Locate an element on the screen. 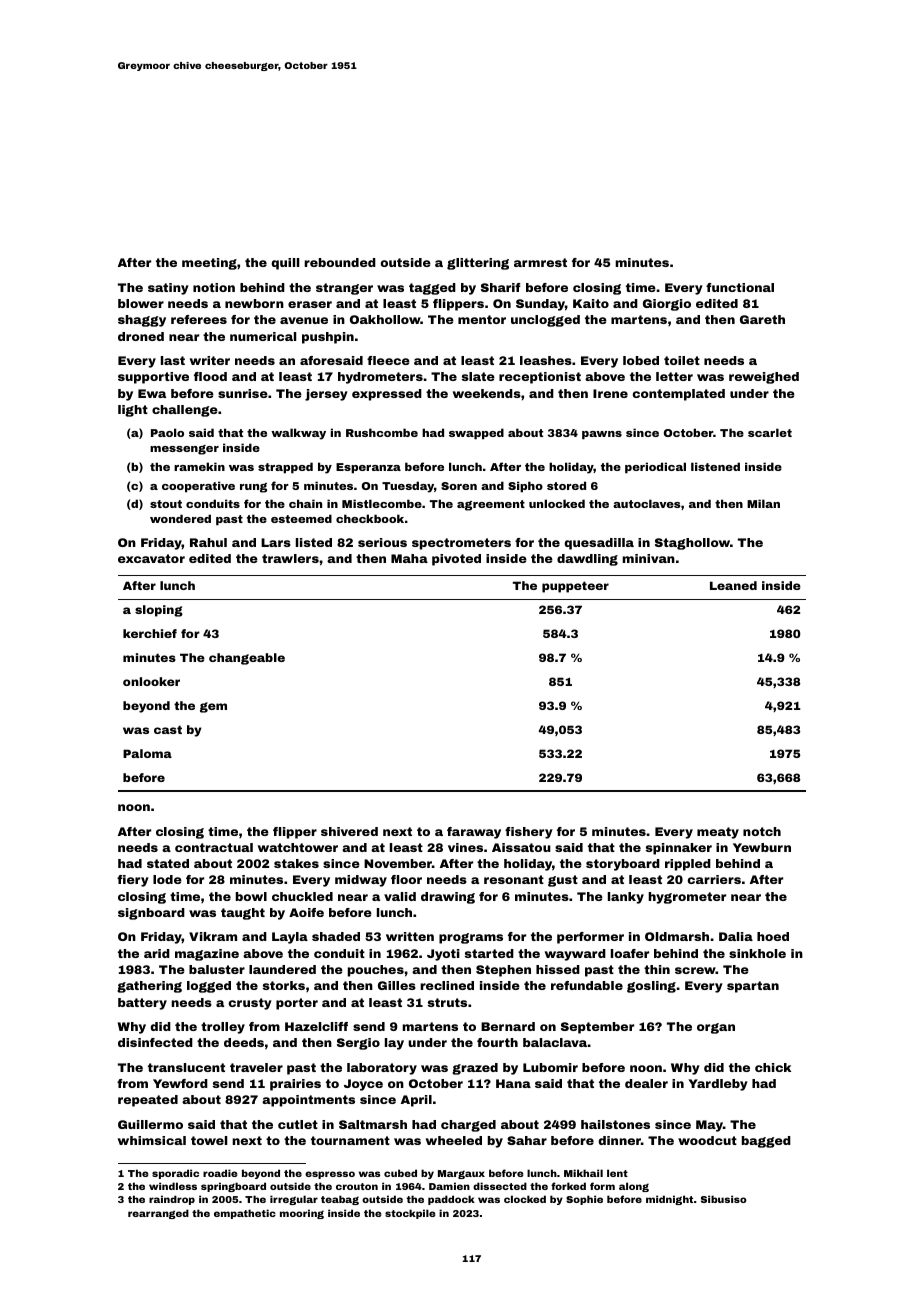 Image resolution: width=924 pixels, height=1308 pixels. stockpile is located at coordinates (410, 1214).
